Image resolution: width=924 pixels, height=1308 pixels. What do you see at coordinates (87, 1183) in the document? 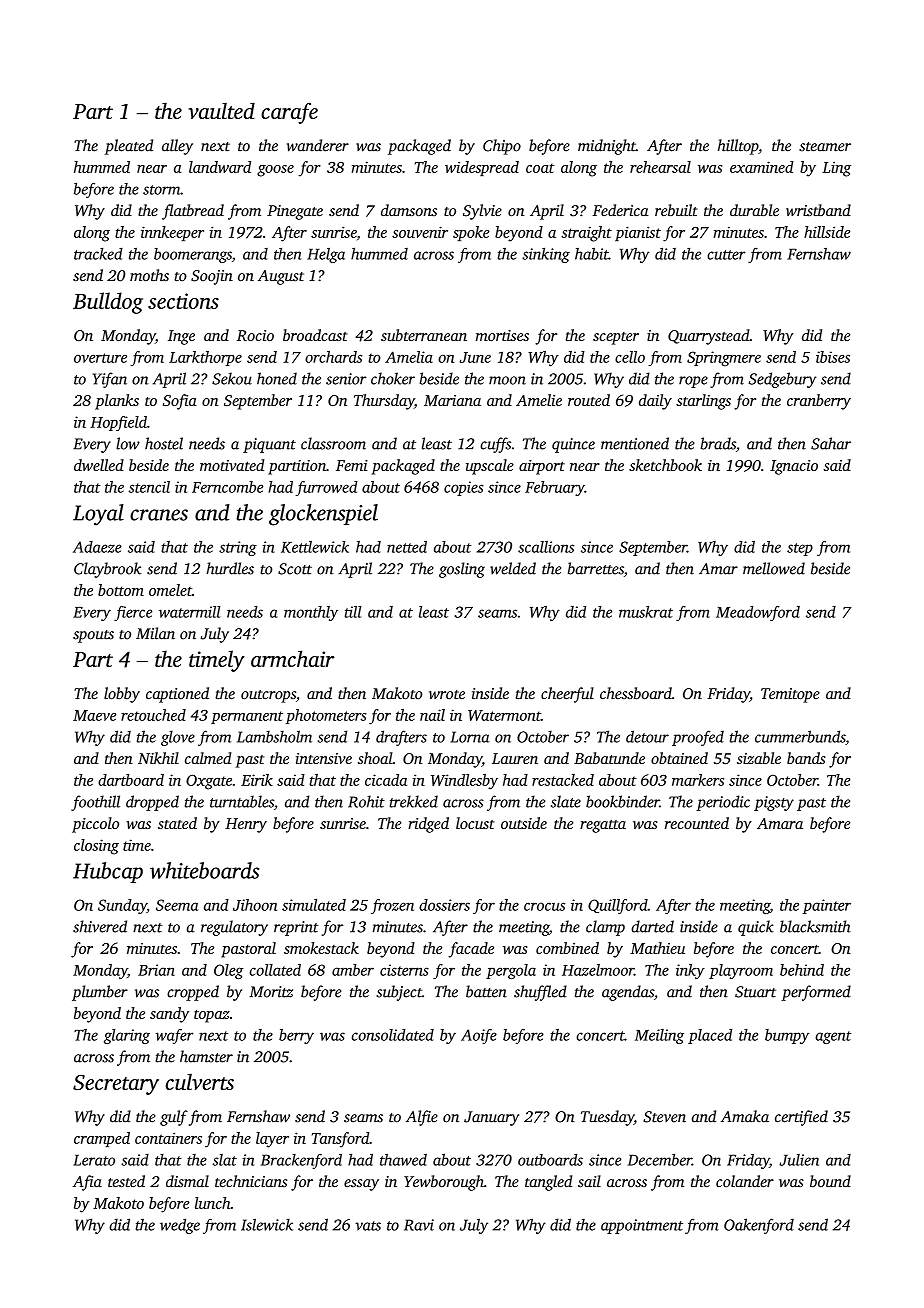
I see `Afia` at bounding box center [87, 1183].
